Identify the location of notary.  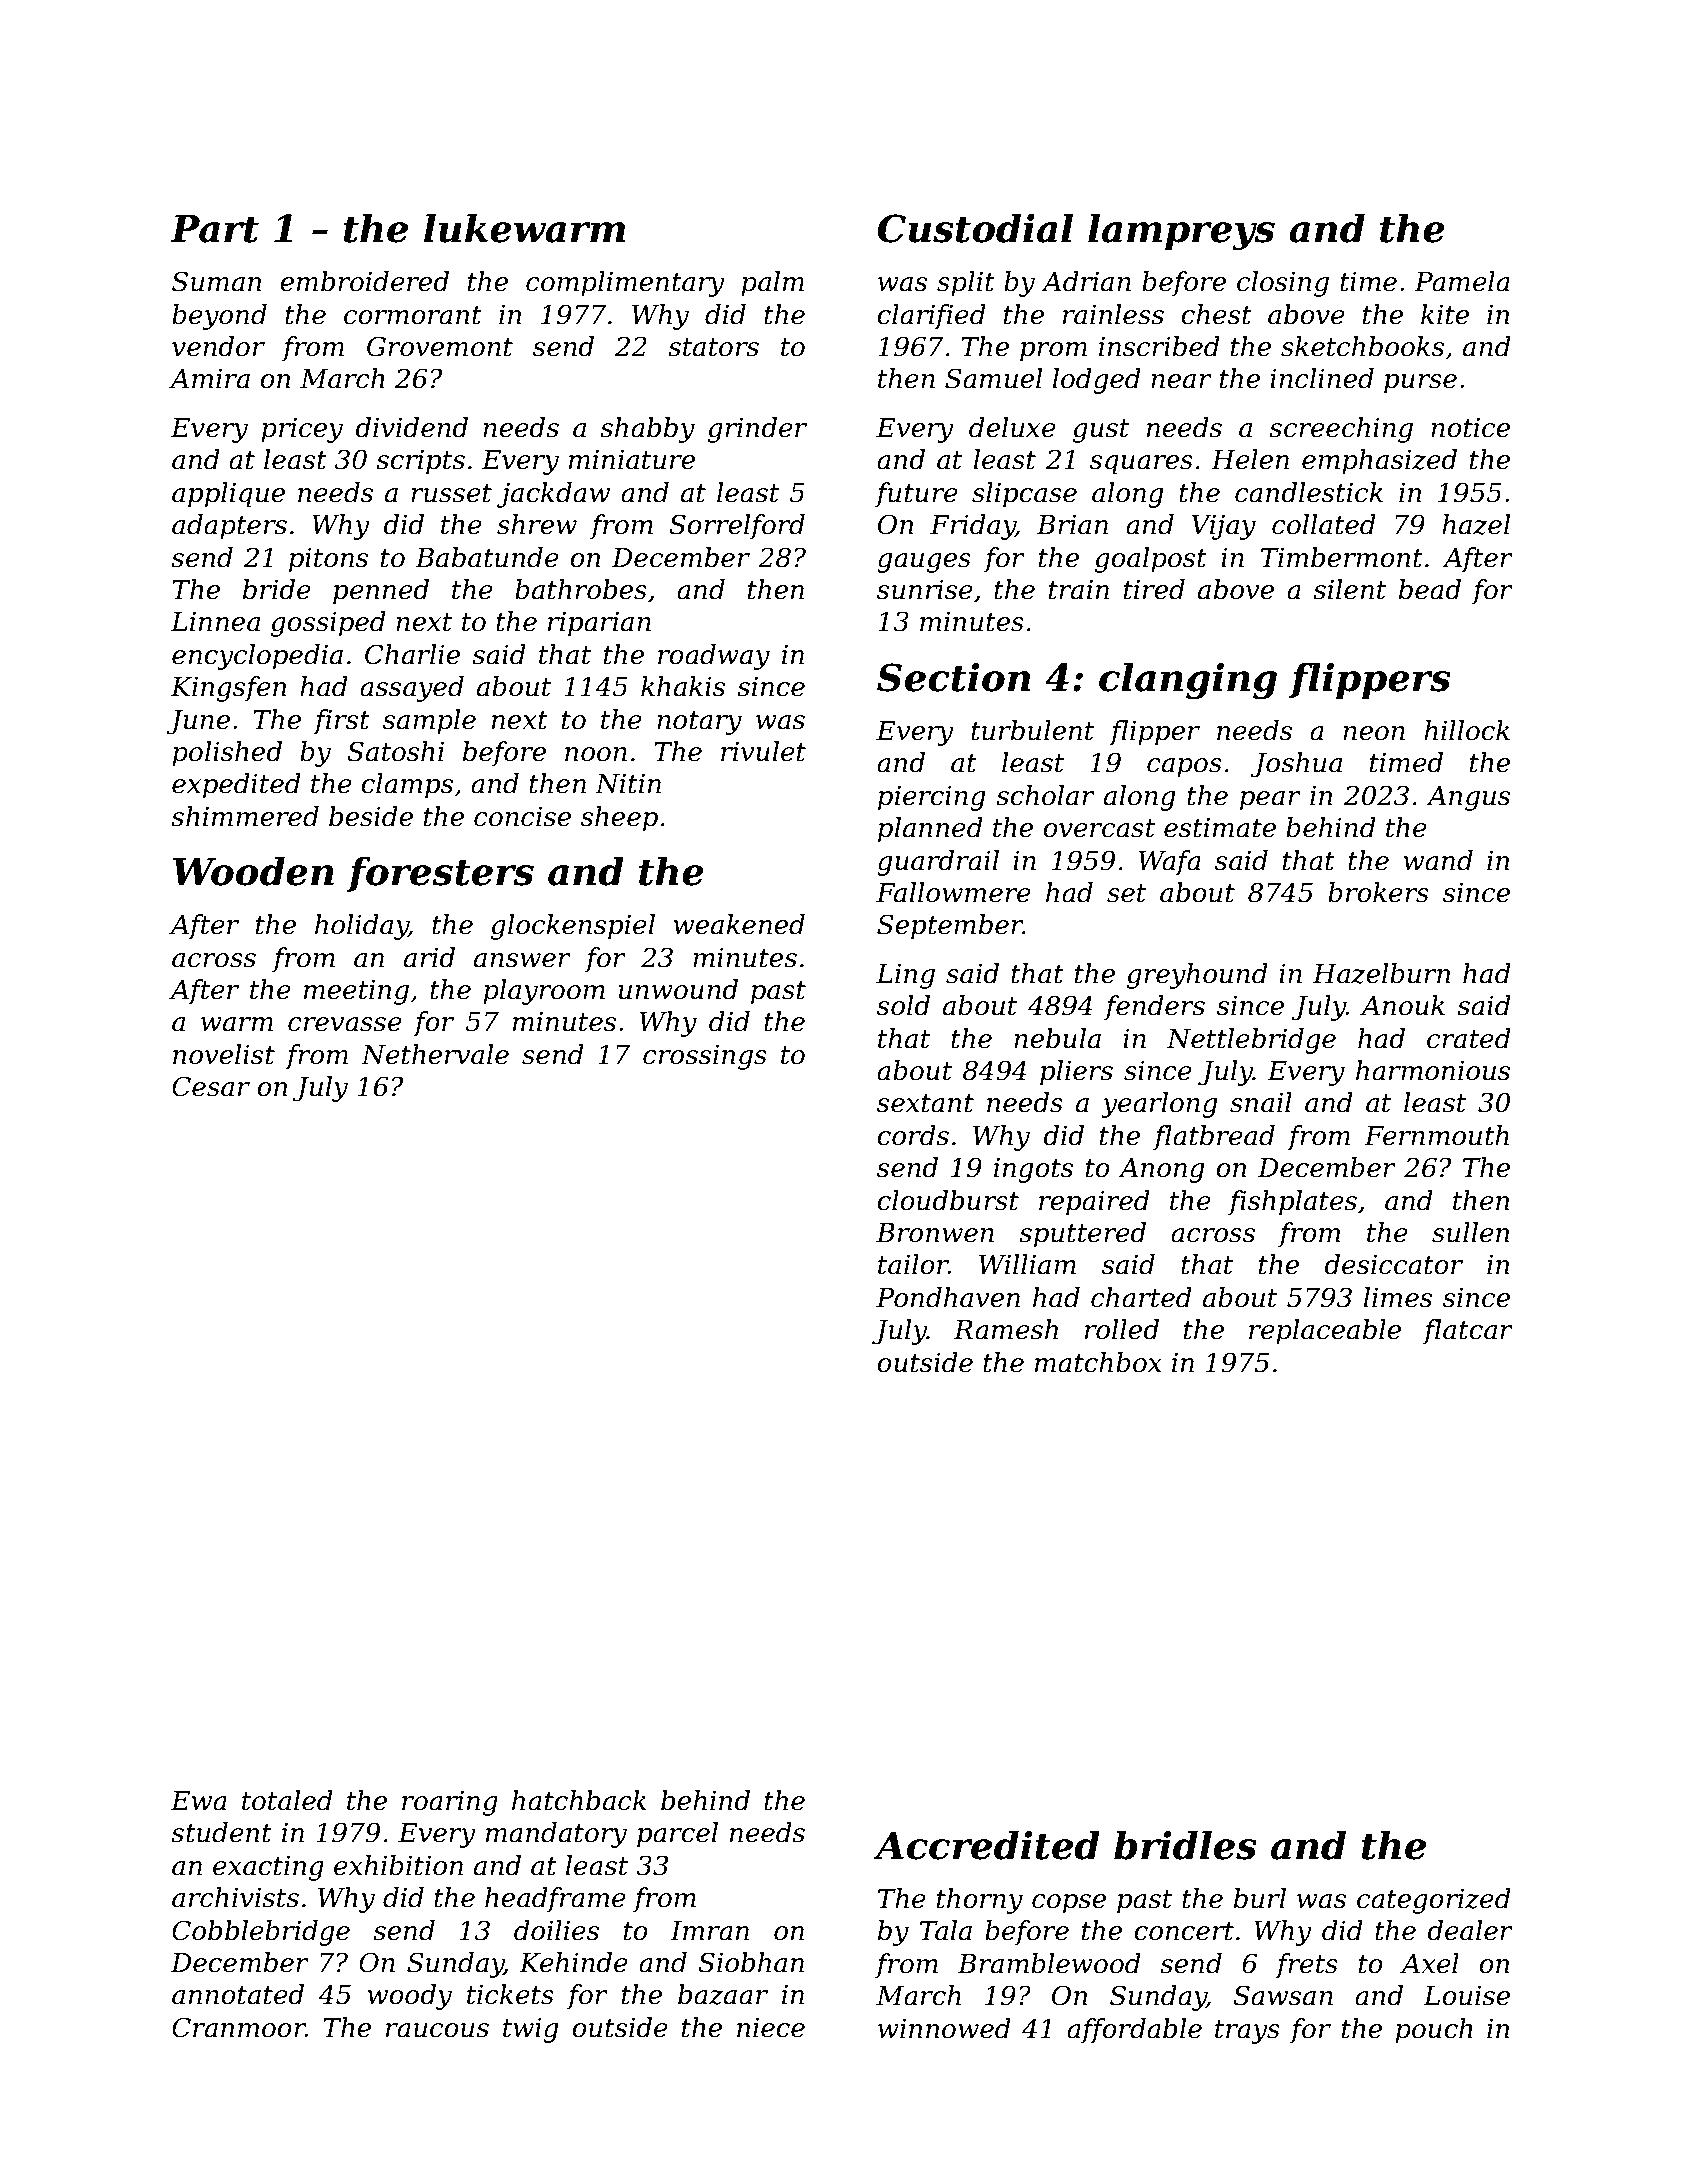
(699, 723).
